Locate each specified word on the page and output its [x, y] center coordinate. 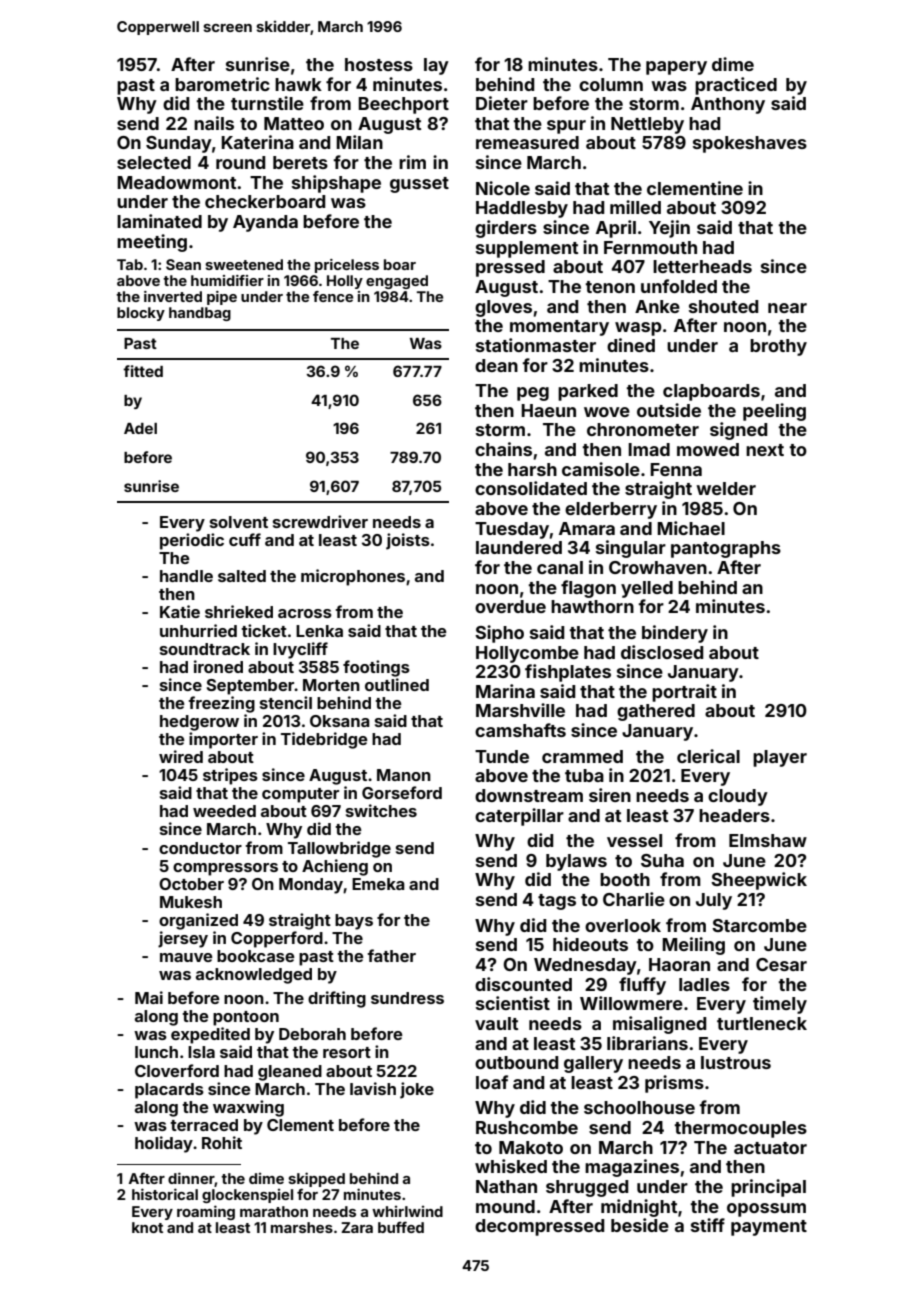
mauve [186, 957]
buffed [401, 1227]
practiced [736, 86]
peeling [774, 412]
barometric [222, 84]
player [780, 758]
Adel [140, 428]
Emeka [378, 884]
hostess [379, 64]
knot [147, 1227]
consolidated [531, 488]
